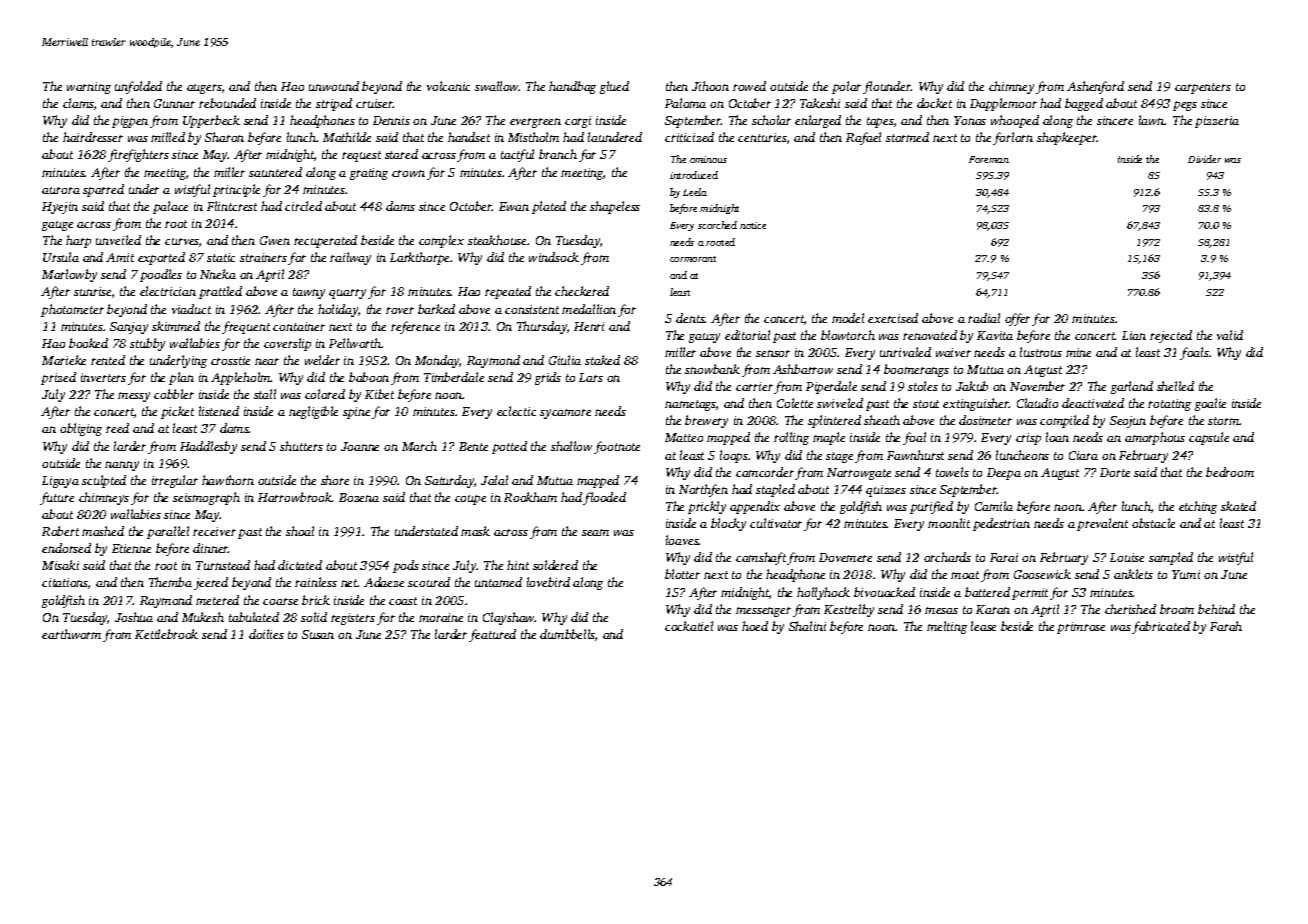  Describe the element at coordinates (66, 548) in the page. I see `endorsed` at that location.
